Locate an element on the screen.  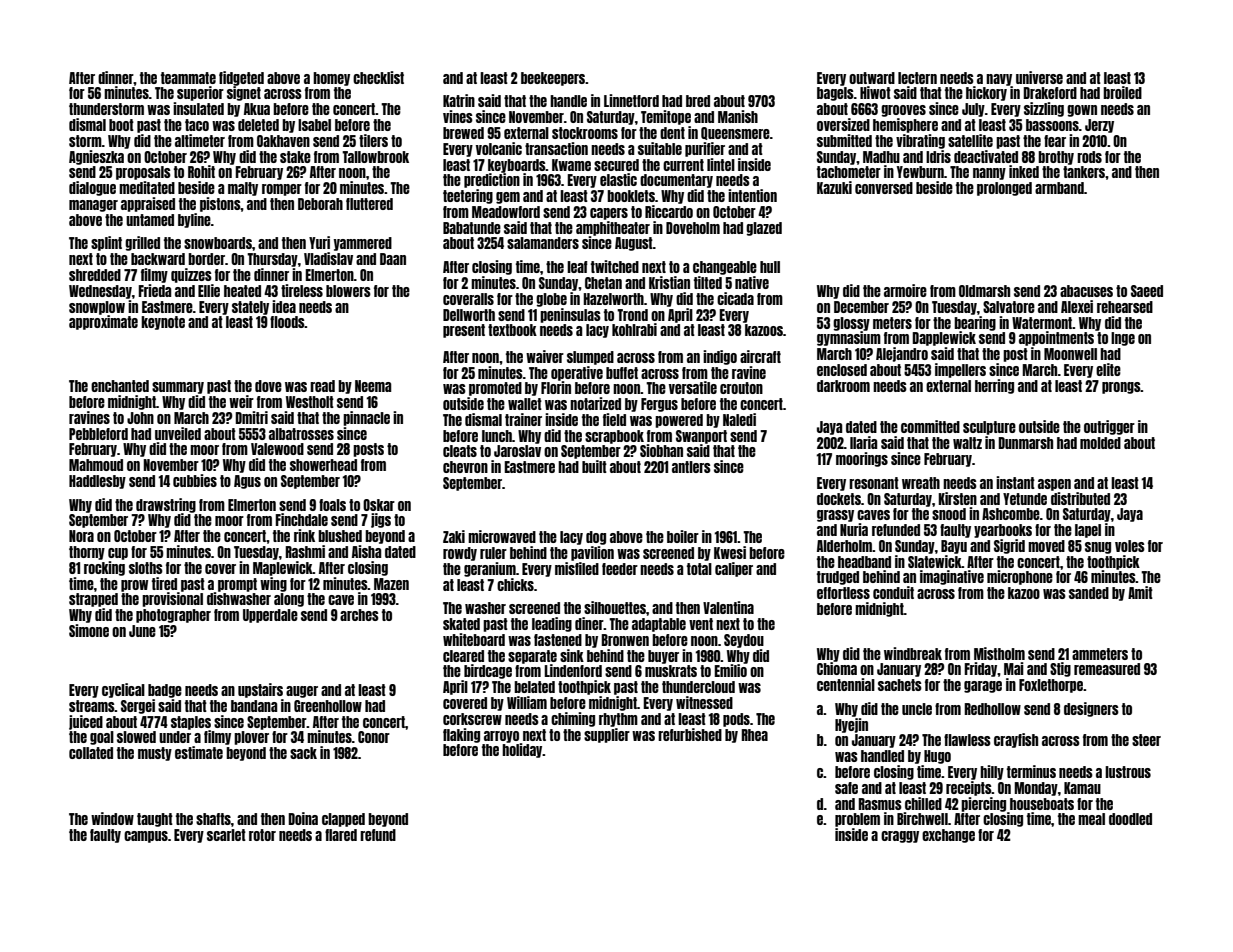
summary is located at coordinates (178, 388).
